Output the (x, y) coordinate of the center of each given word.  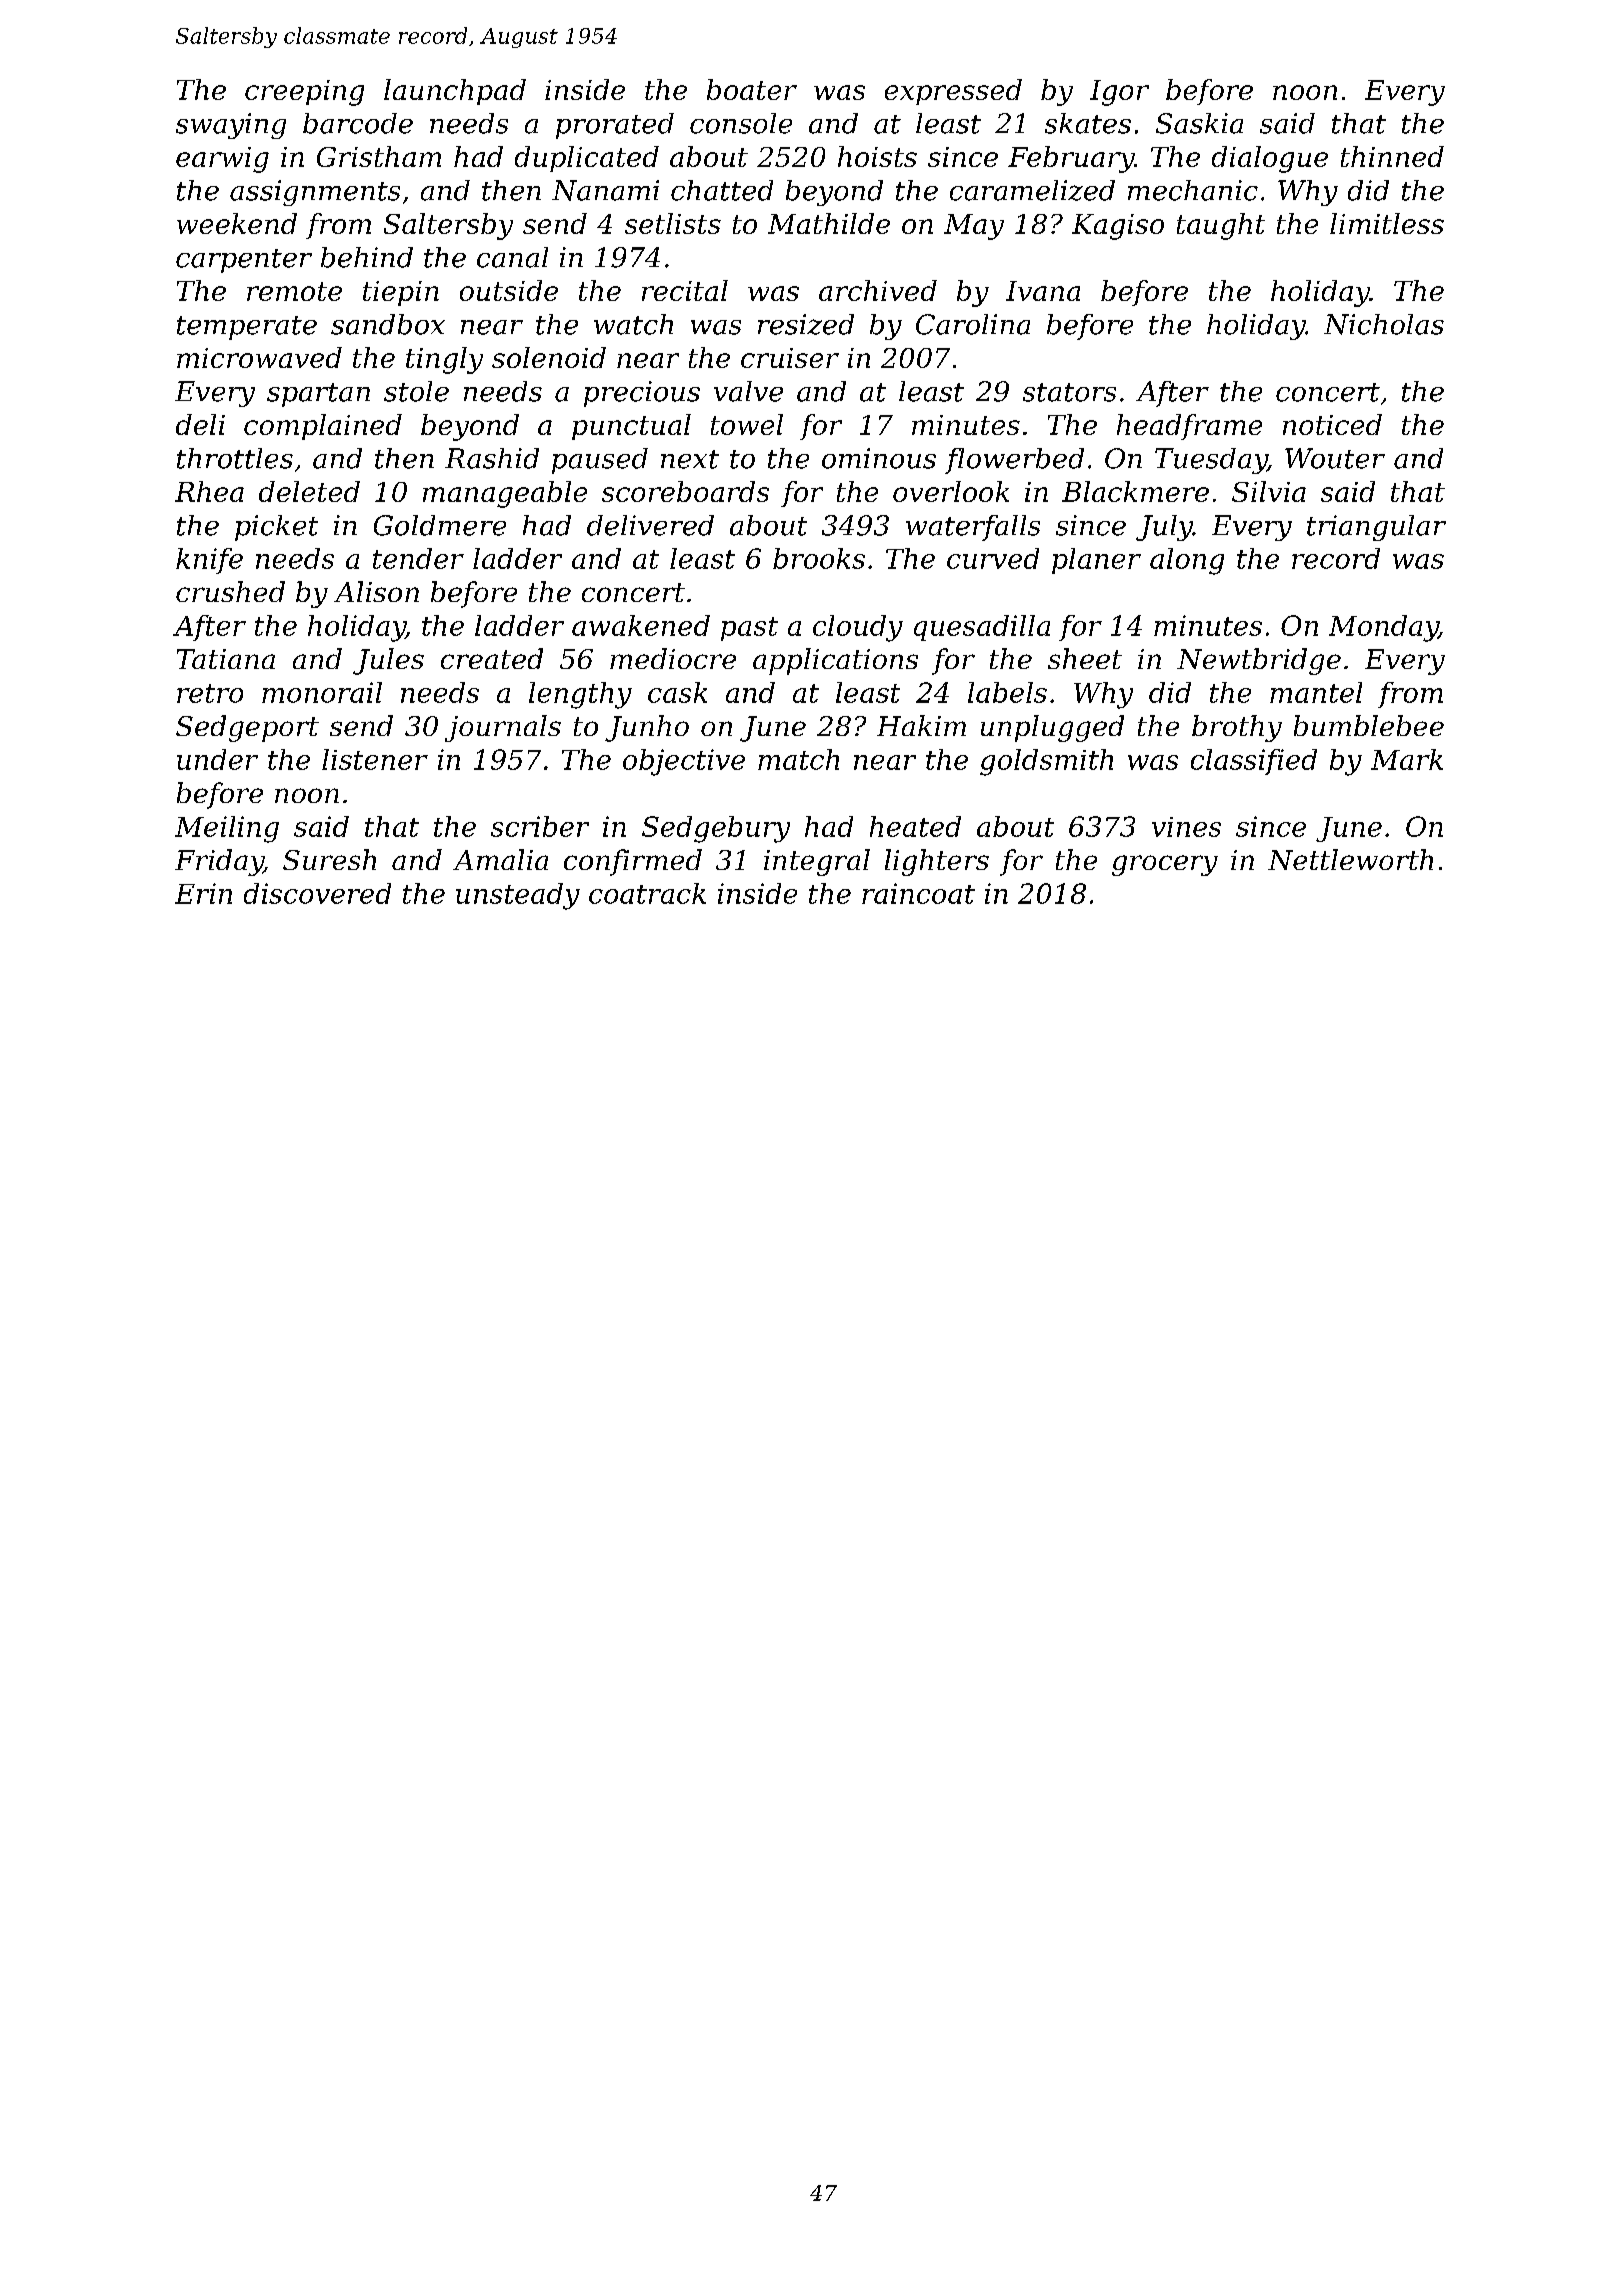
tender (418, 558)
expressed (953, 92)
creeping (304, 93)
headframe (1189, 427)
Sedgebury (716, 829)
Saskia (1199, 123)
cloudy (858, 628)
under (217, 759)
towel (747, 424)
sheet (1085, 658)
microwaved (259, 357)
